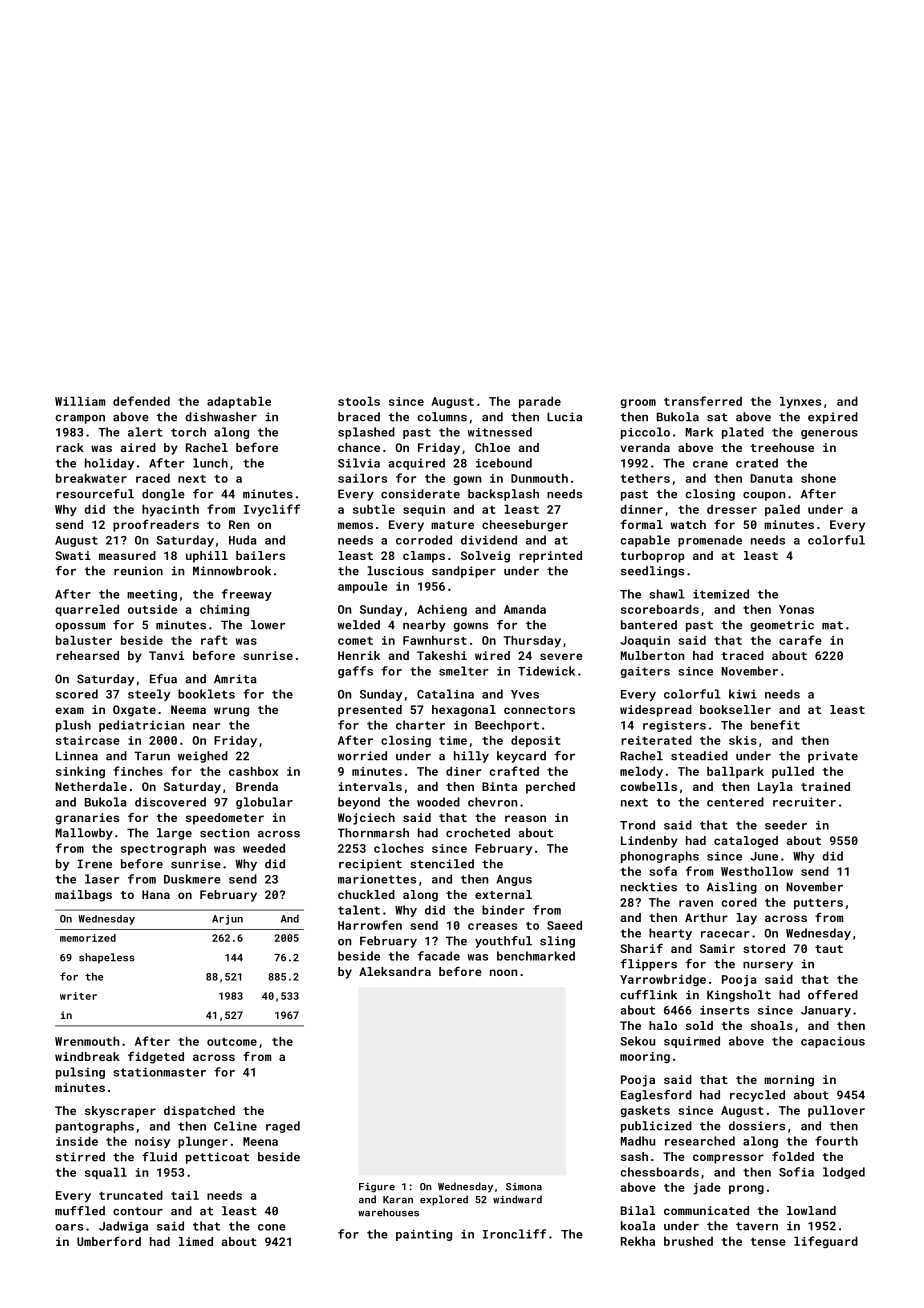 The height and width of the screenshot is (1308, 924). What do you see at coordinates (109, 1241) in the screenshot?
I see `Umberford` at bounding box center [109, 1241].
